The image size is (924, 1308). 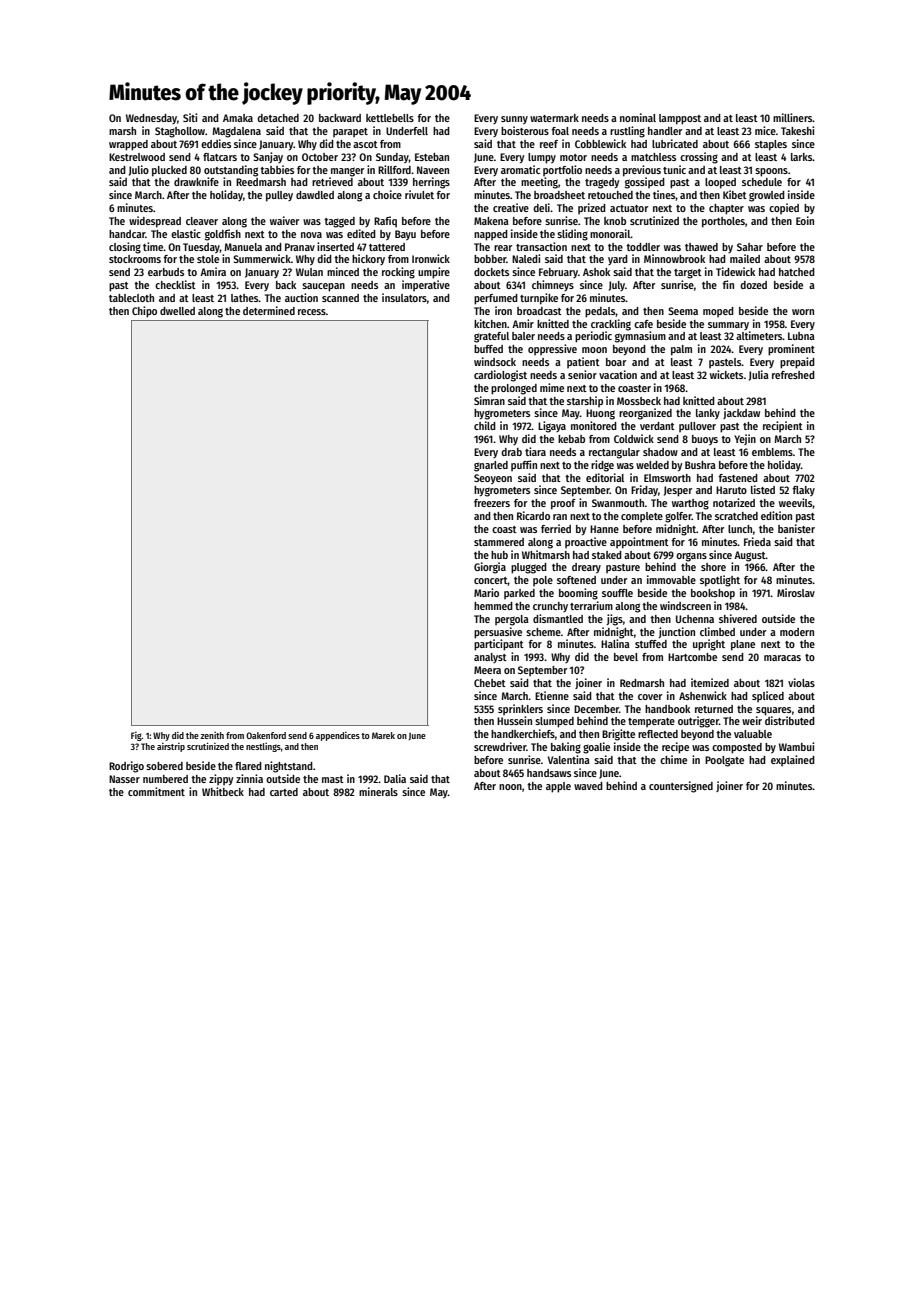 What do you see at coordinates (156, 791) in the screenshot?
I see `commitment` at bounding box center [156, 791].
